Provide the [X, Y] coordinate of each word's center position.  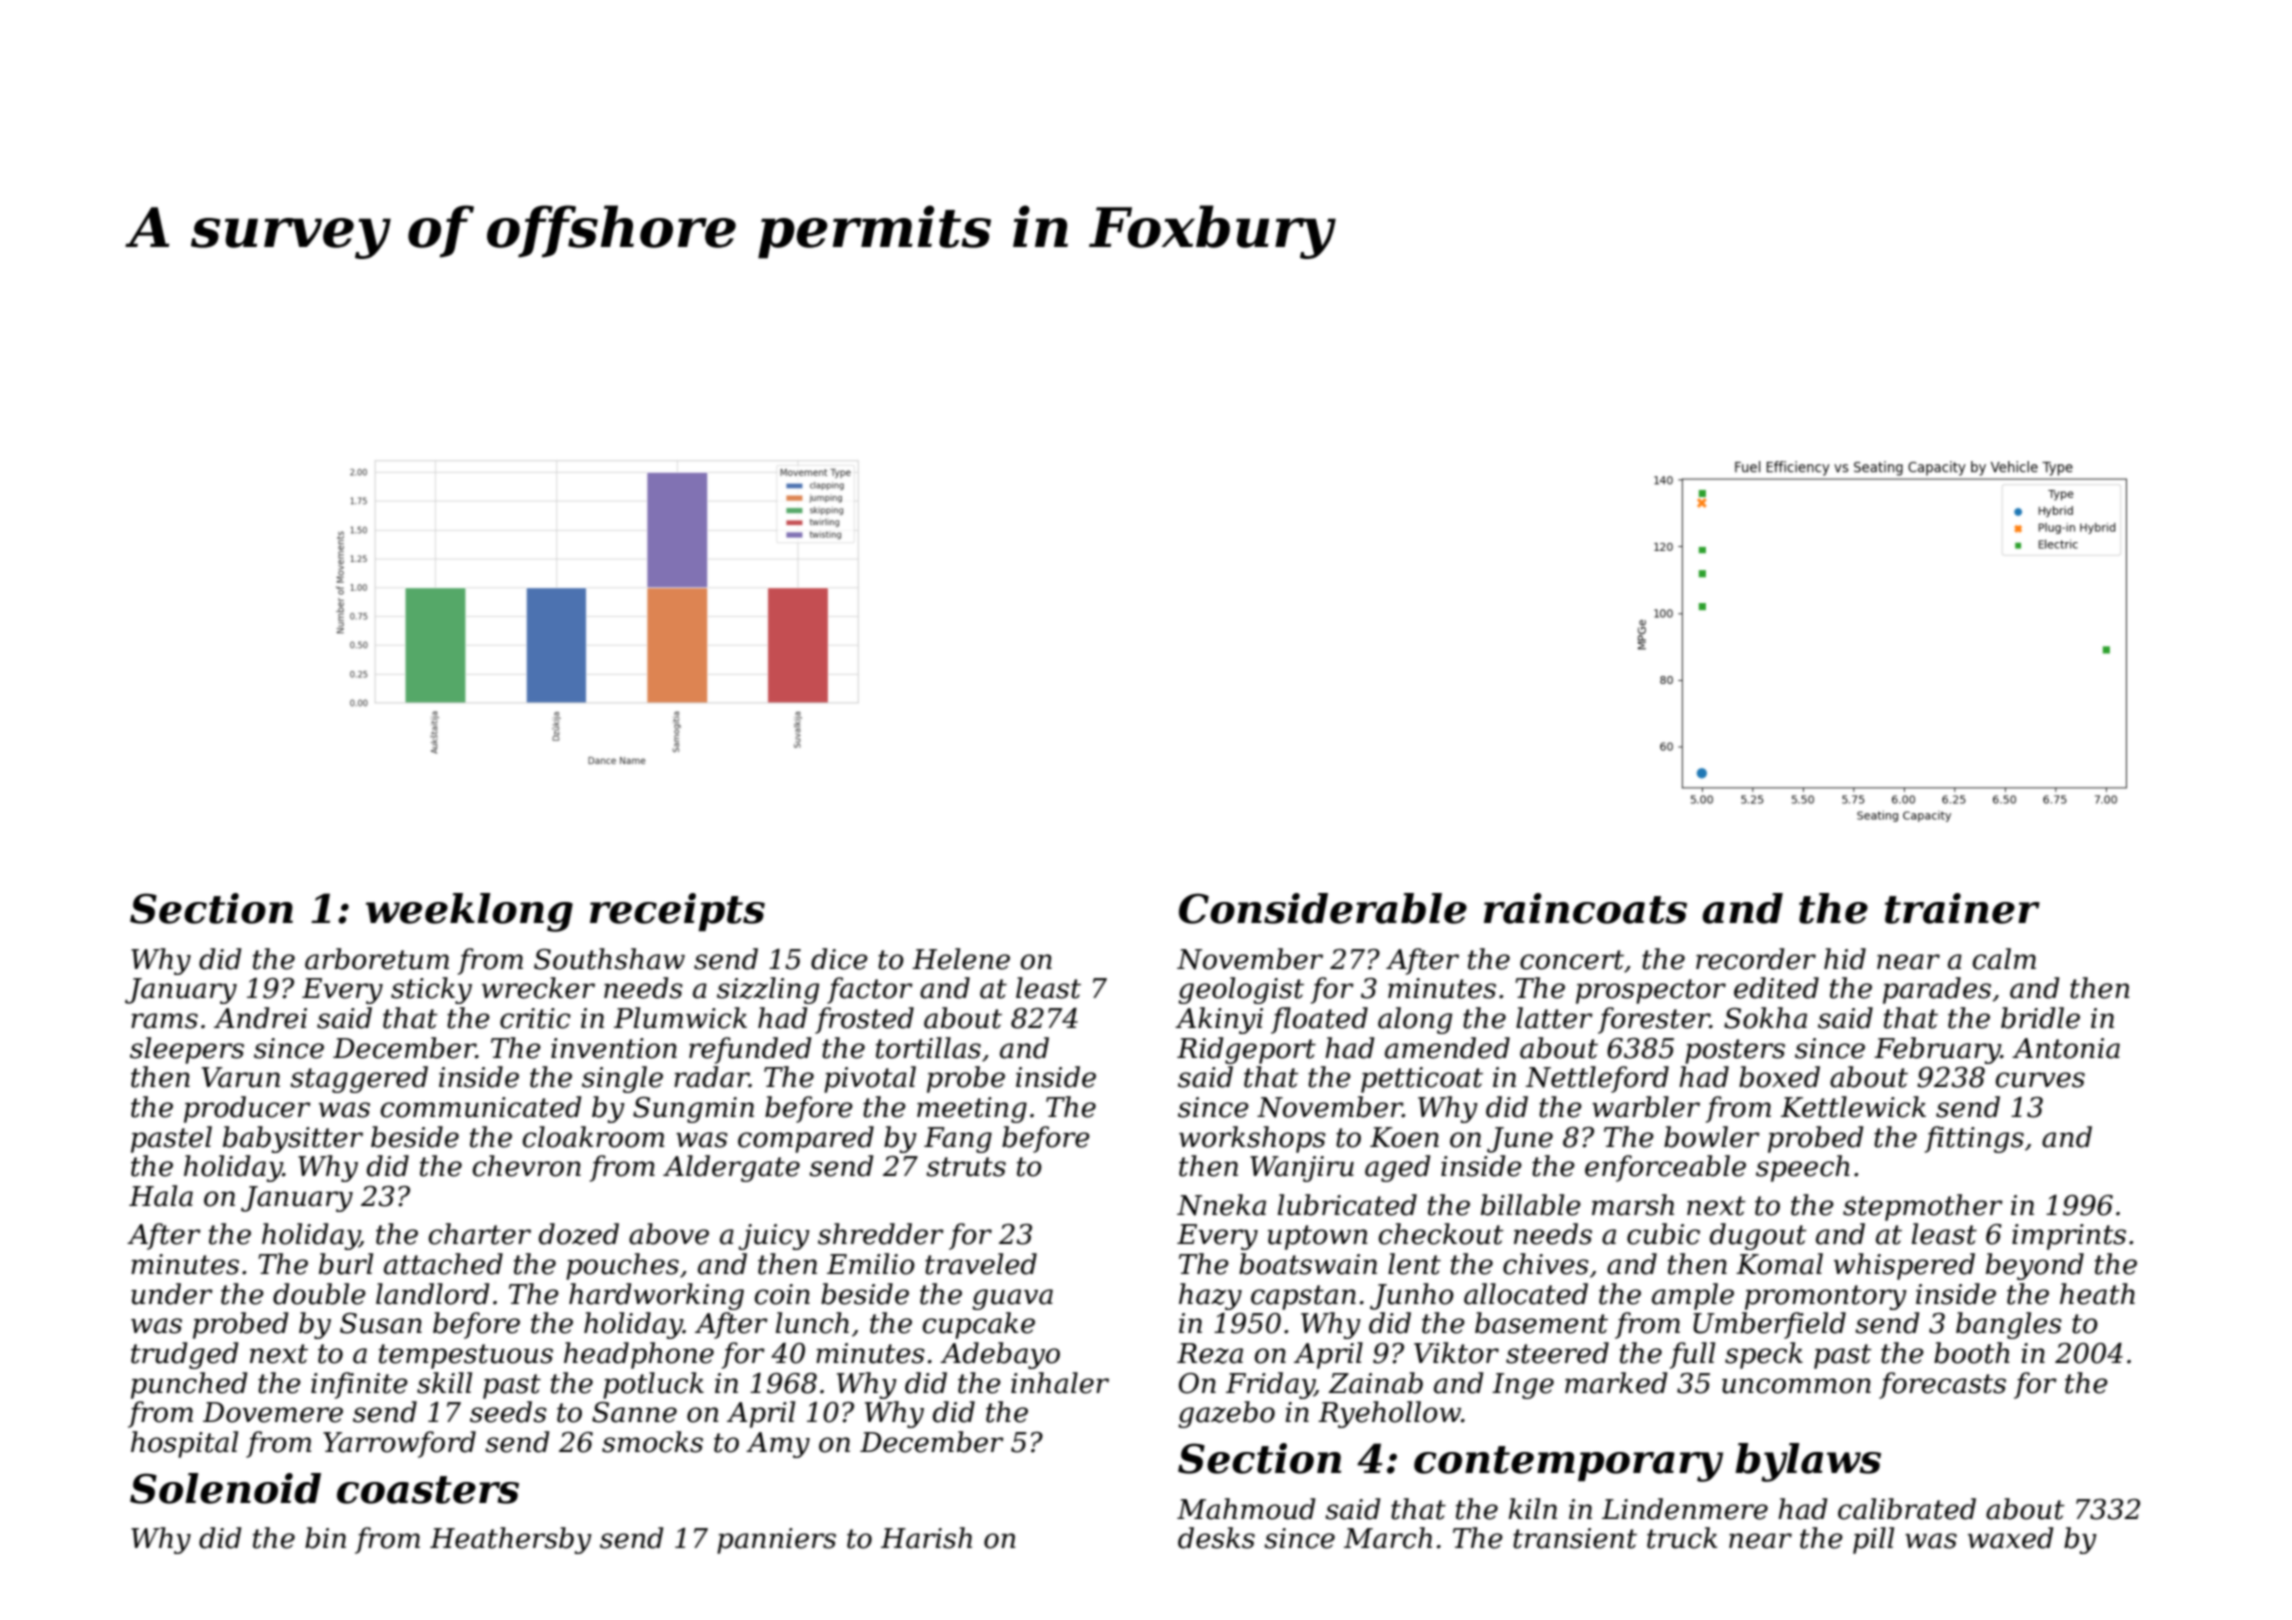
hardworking [656, 1296]
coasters [428, 1490]
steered [1557, 1353]
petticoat [1422, 1080]
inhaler [1060, 1383]
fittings [1974, 1139]
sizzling [768, 990]
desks [1216, 1538]
